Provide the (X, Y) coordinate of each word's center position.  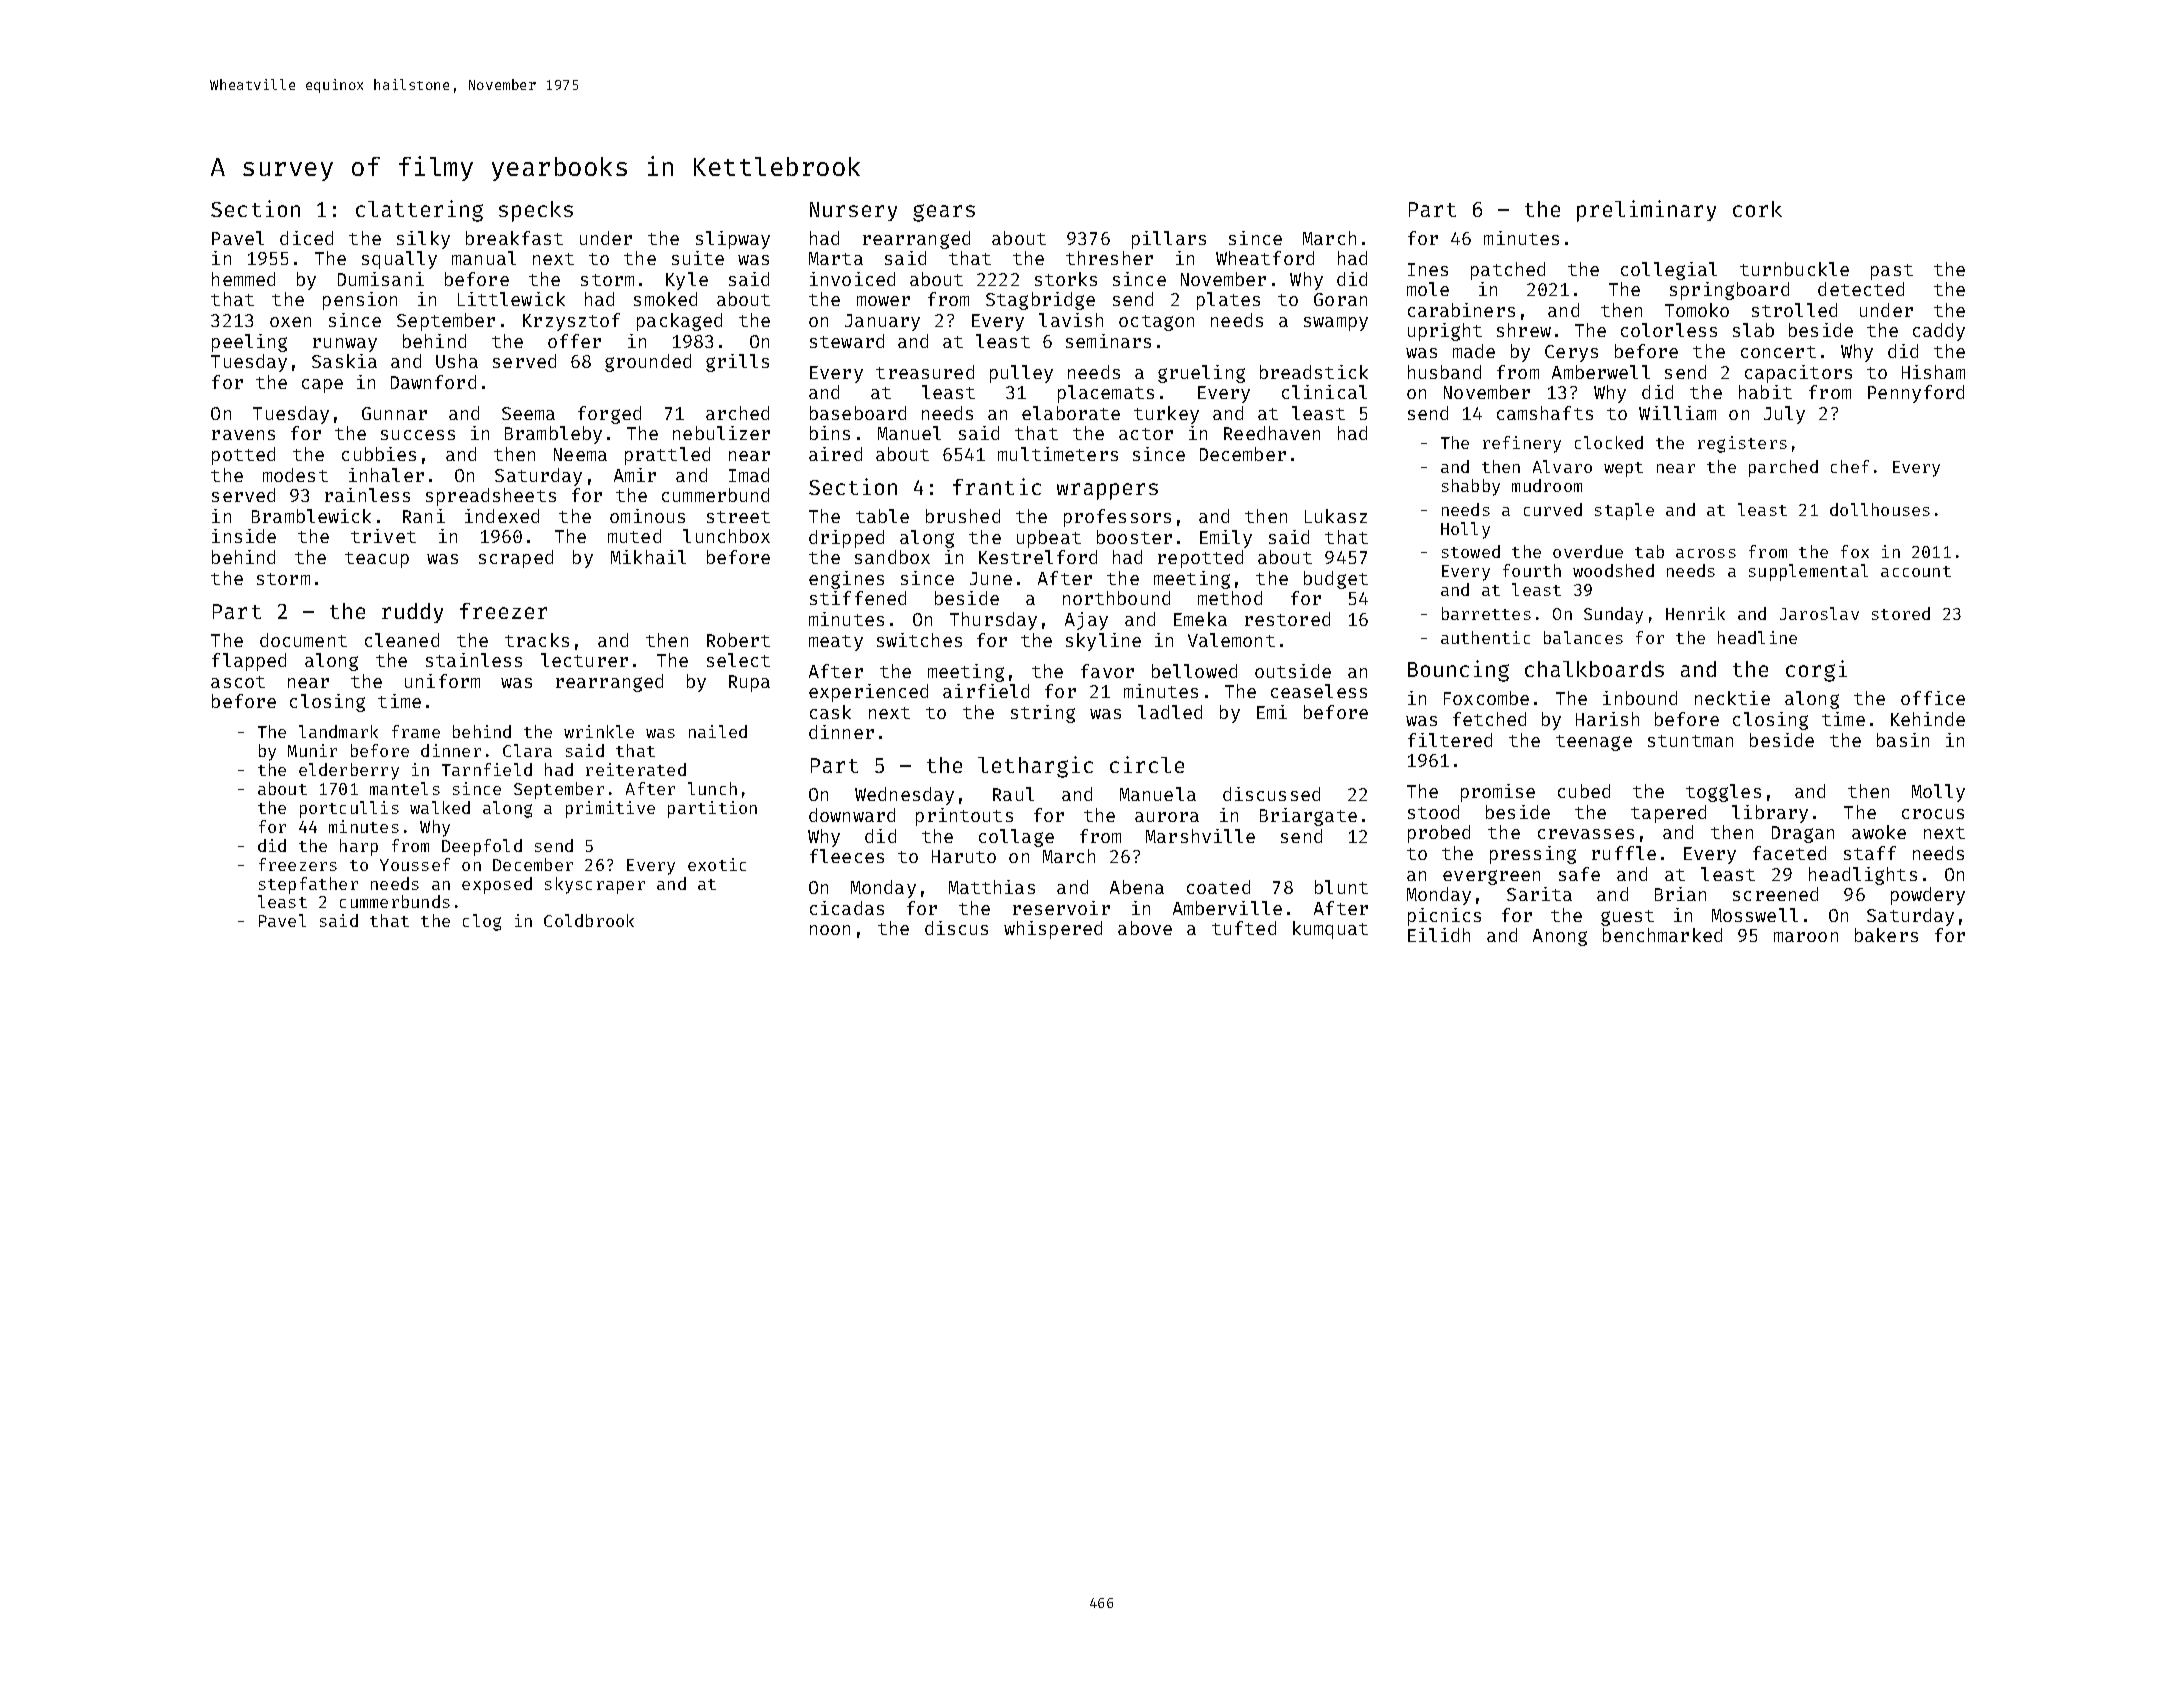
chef (1850, 466)
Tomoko (1697, 310)
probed (1439, 834)
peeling (249, 343)
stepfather (308, 885)
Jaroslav (1819, 613)
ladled (1170, 712)
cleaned (402, 640)
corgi (1816, 671)
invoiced (852, 279)
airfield (986, 691)
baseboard (858, 413)
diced (306, 238)
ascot (238, 682)
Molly (1938, 793)
